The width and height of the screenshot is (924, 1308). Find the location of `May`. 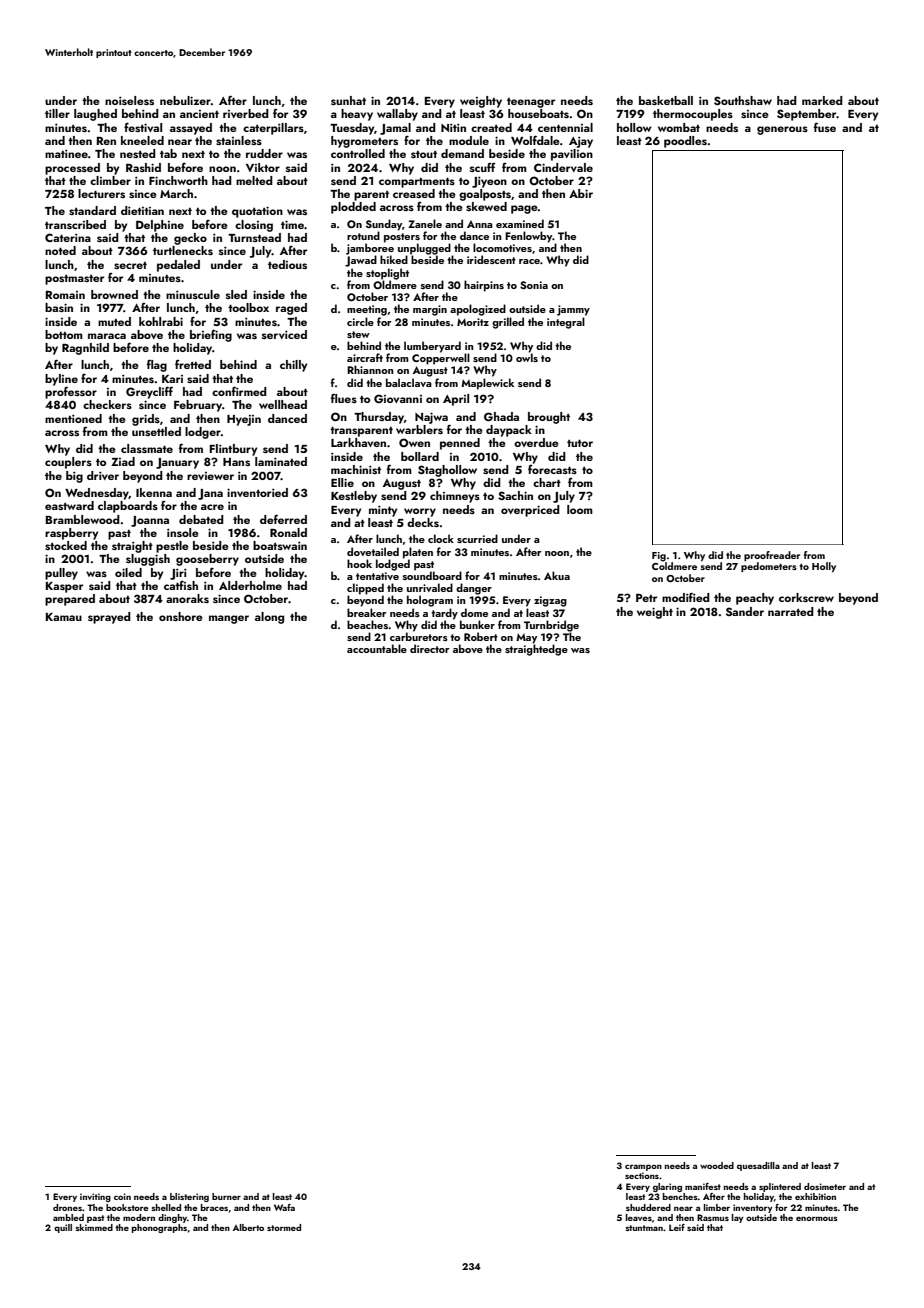

May is located at coordinates (526, 639).
